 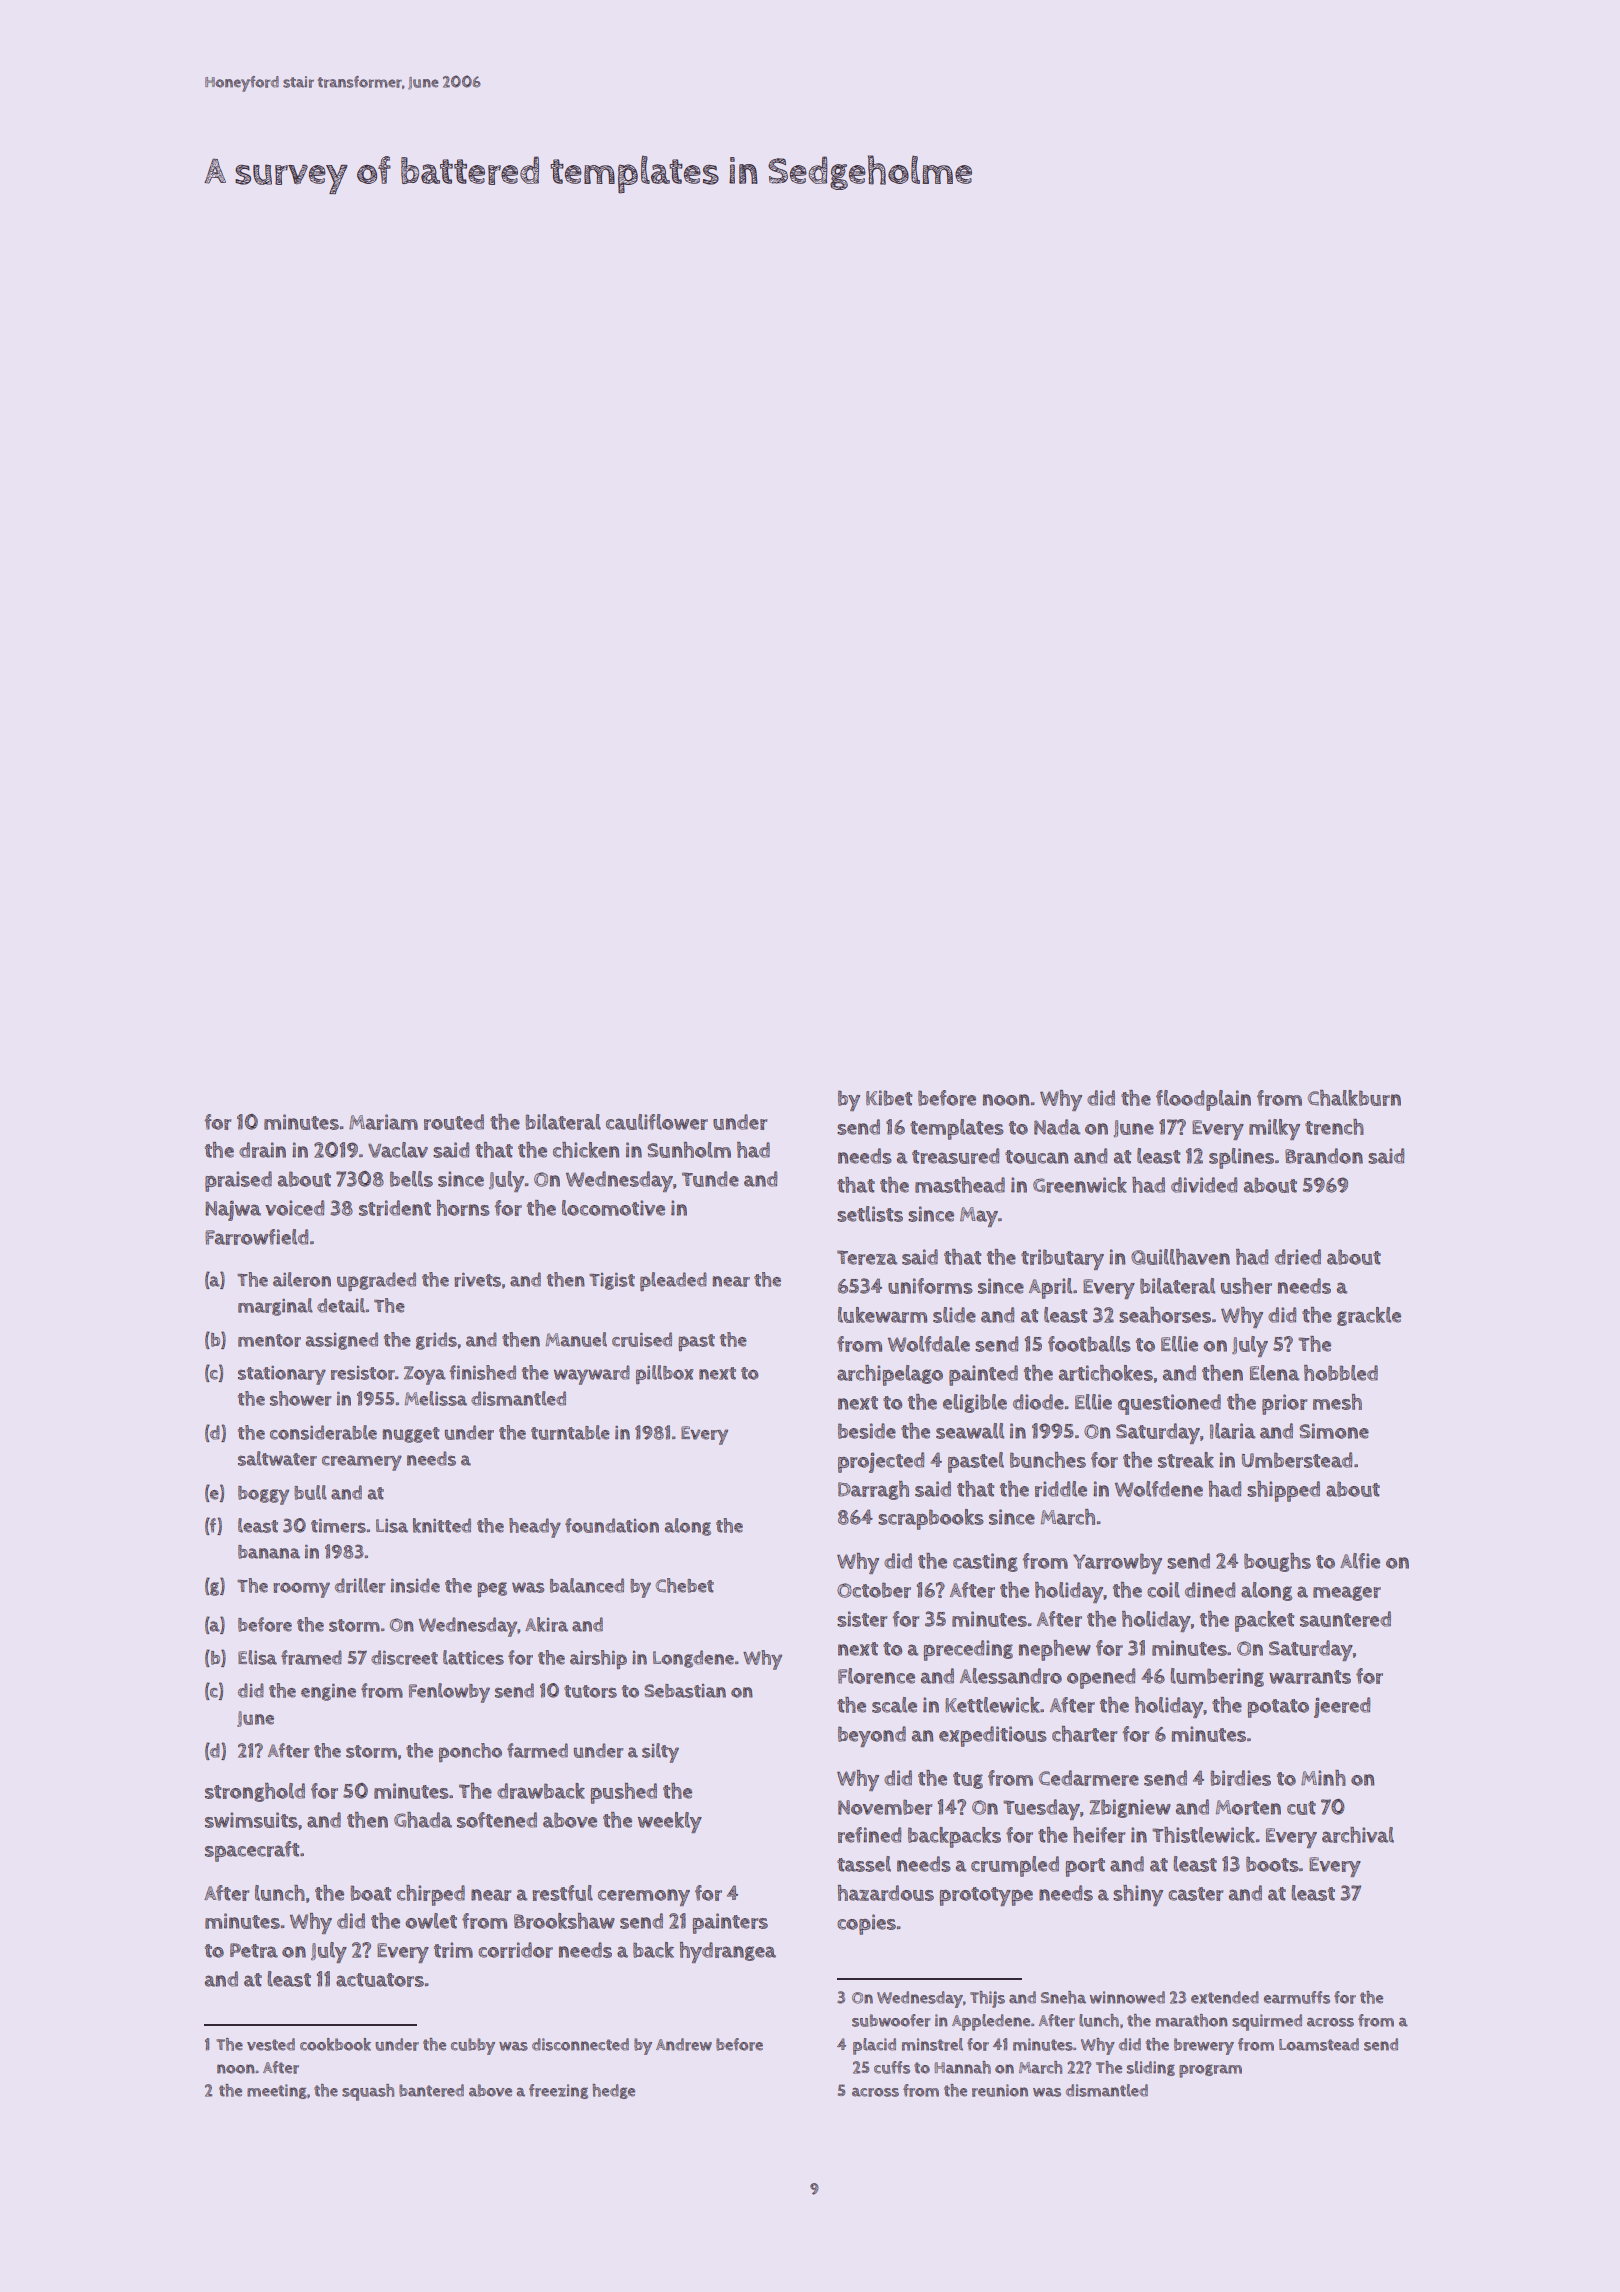 What do you see at coordinates (1055, 1650) in the screenshot?
I see `nephew` at bounding box center [1055, 1650].
